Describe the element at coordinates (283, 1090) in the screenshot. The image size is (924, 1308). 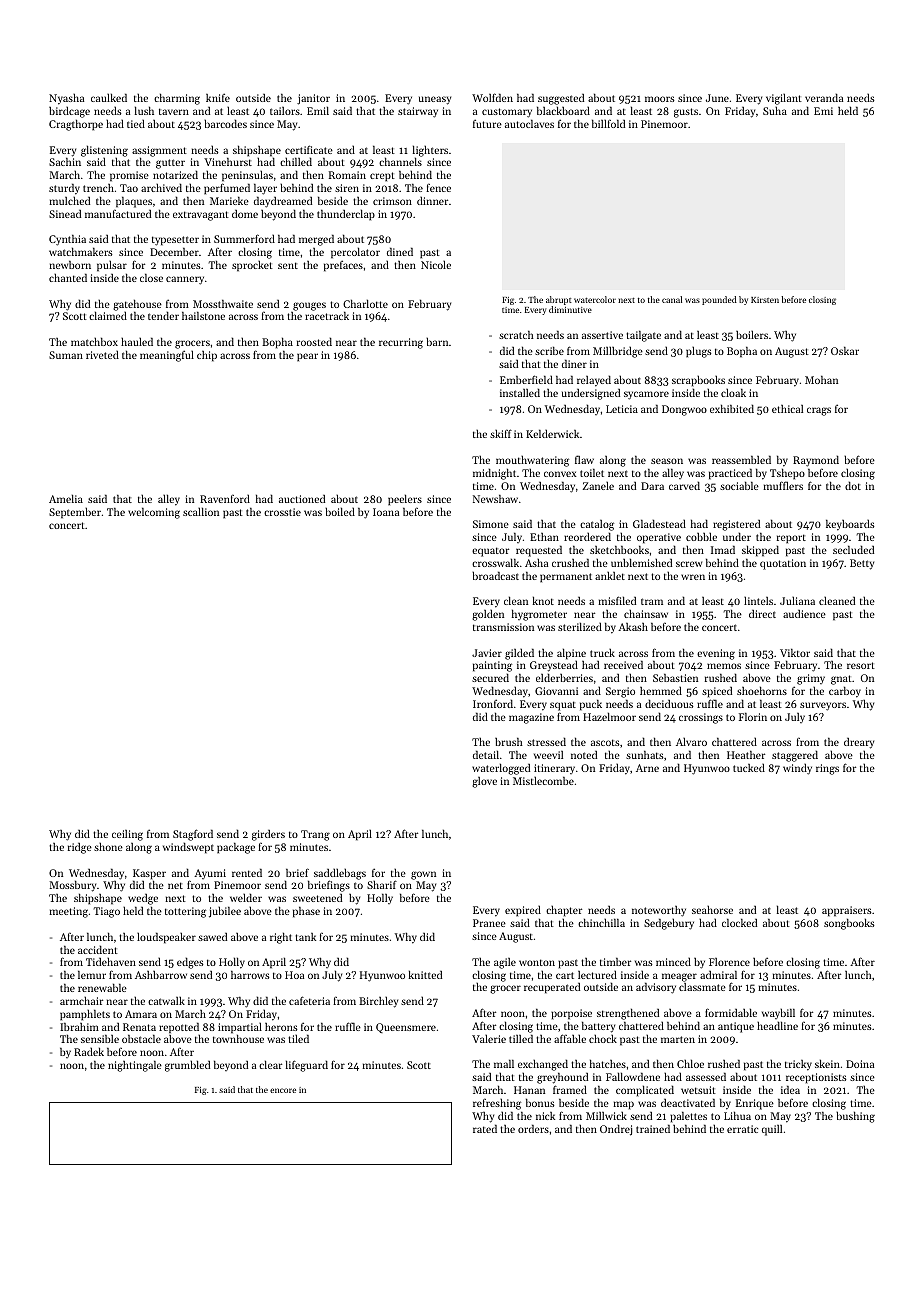
I see `encore` at that location.
